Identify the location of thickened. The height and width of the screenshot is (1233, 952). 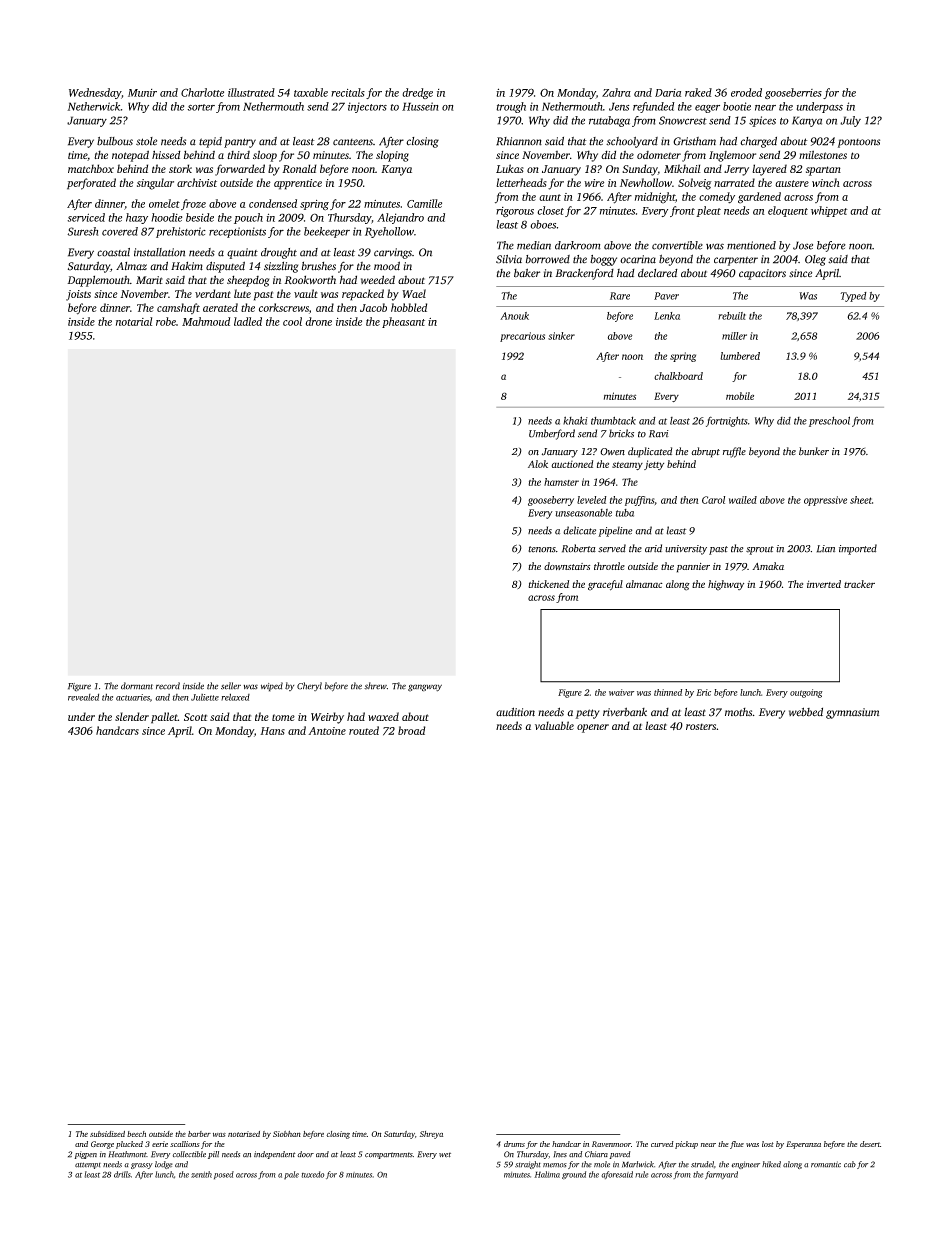
(548, 584).
